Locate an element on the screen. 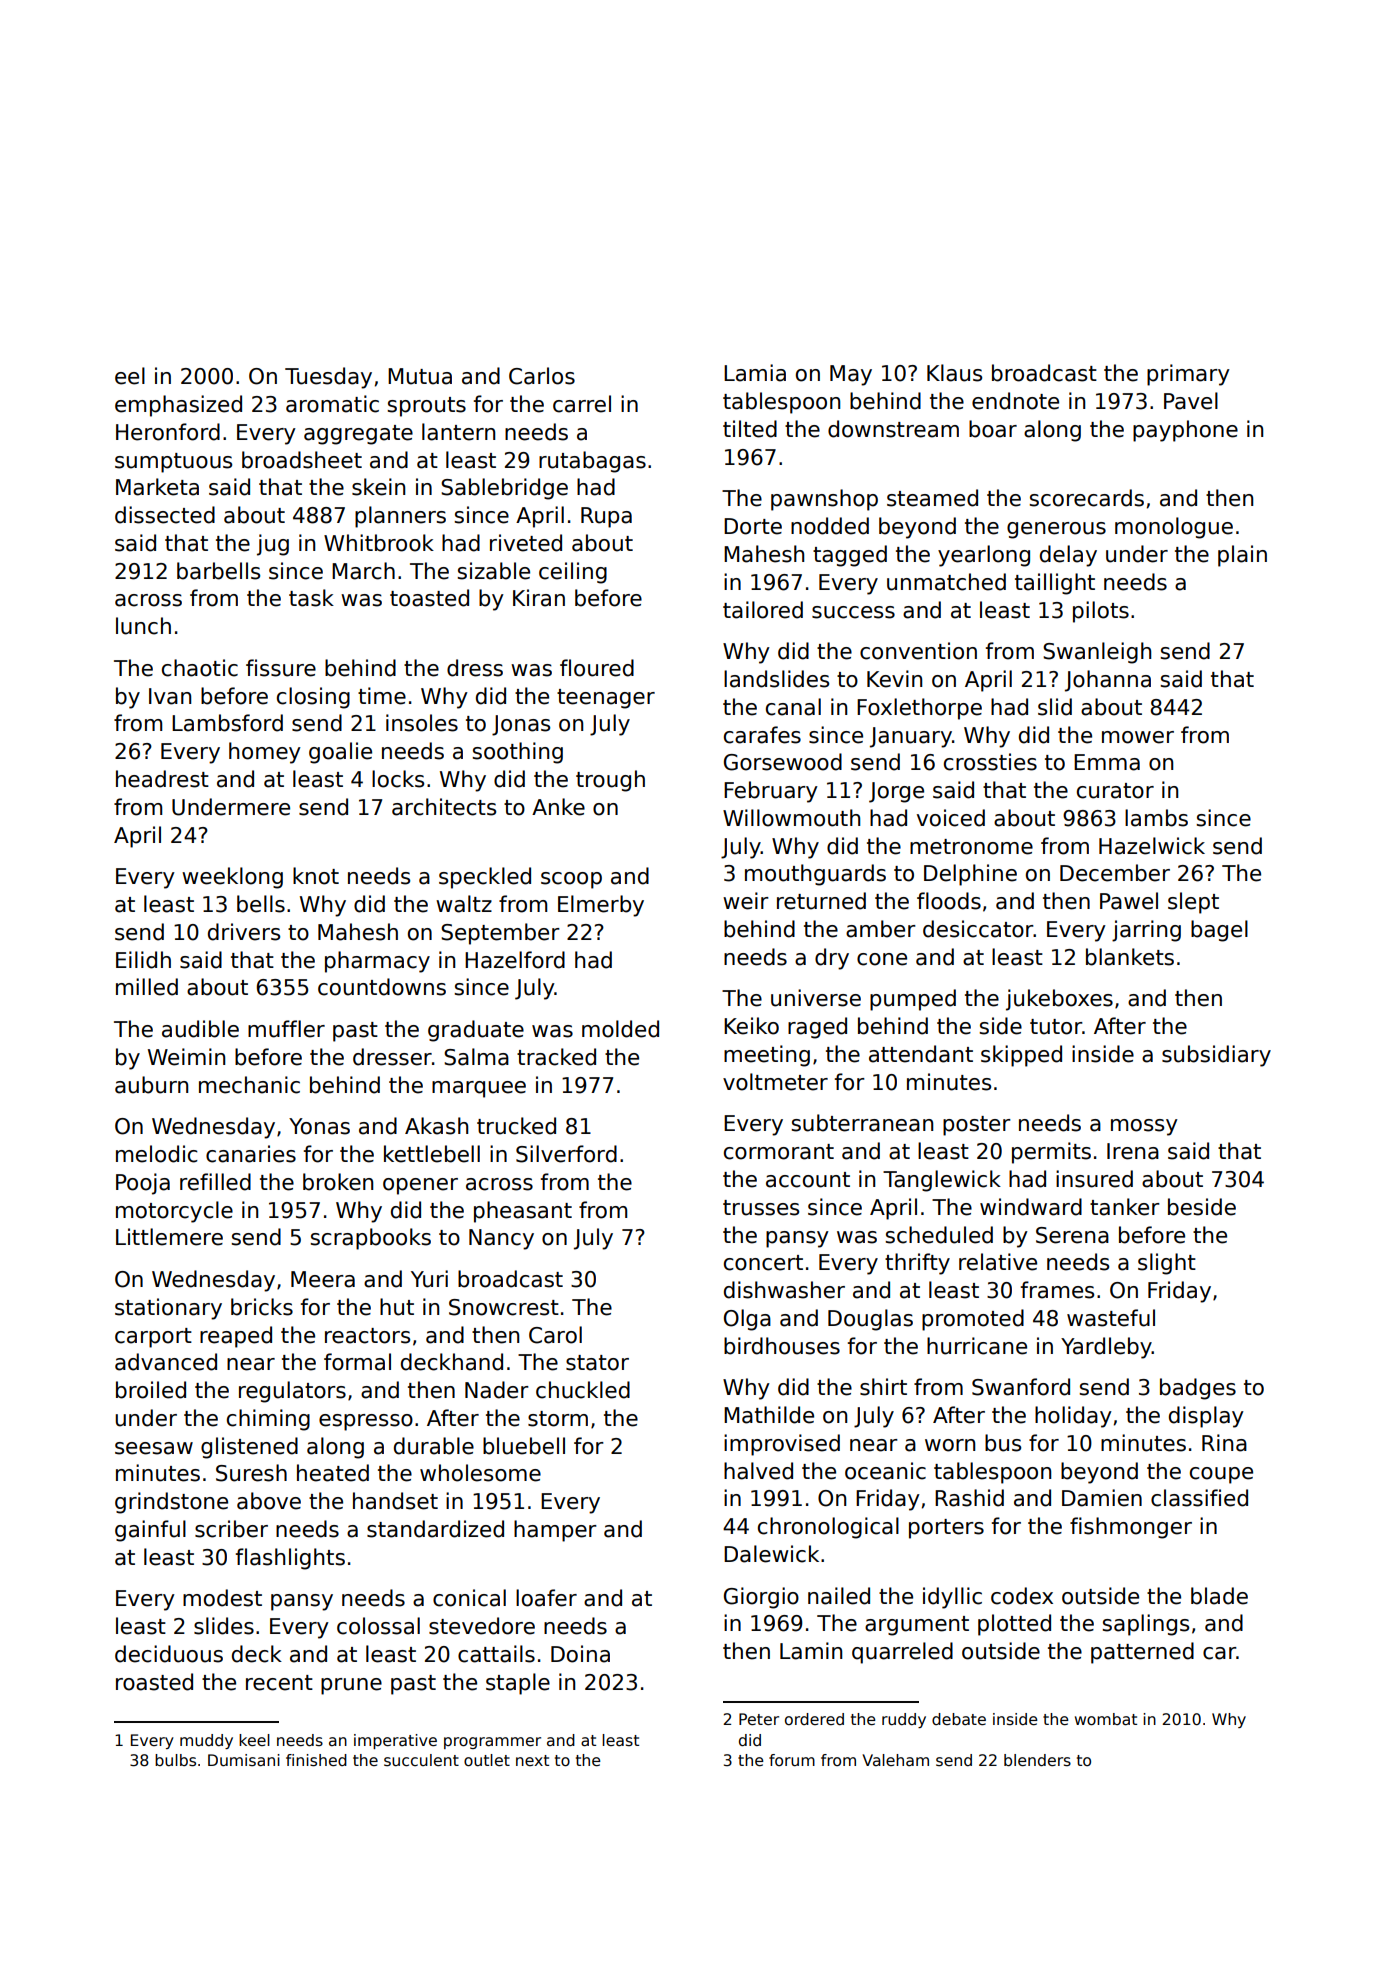  primary is located at coordinates (1188, 375).
